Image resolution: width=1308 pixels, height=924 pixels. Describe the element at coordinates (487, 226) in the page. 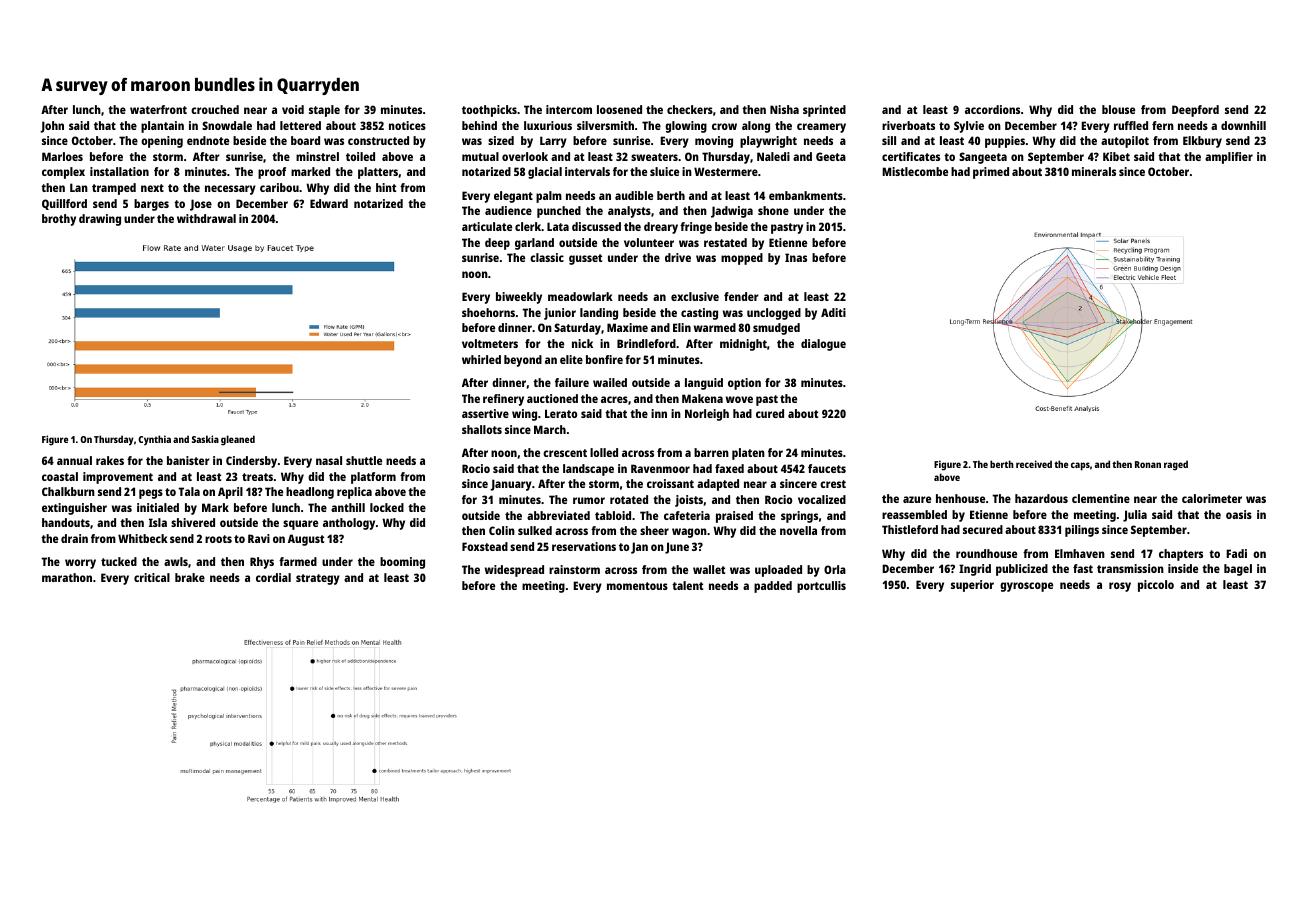

I see `articulate` at that location.
